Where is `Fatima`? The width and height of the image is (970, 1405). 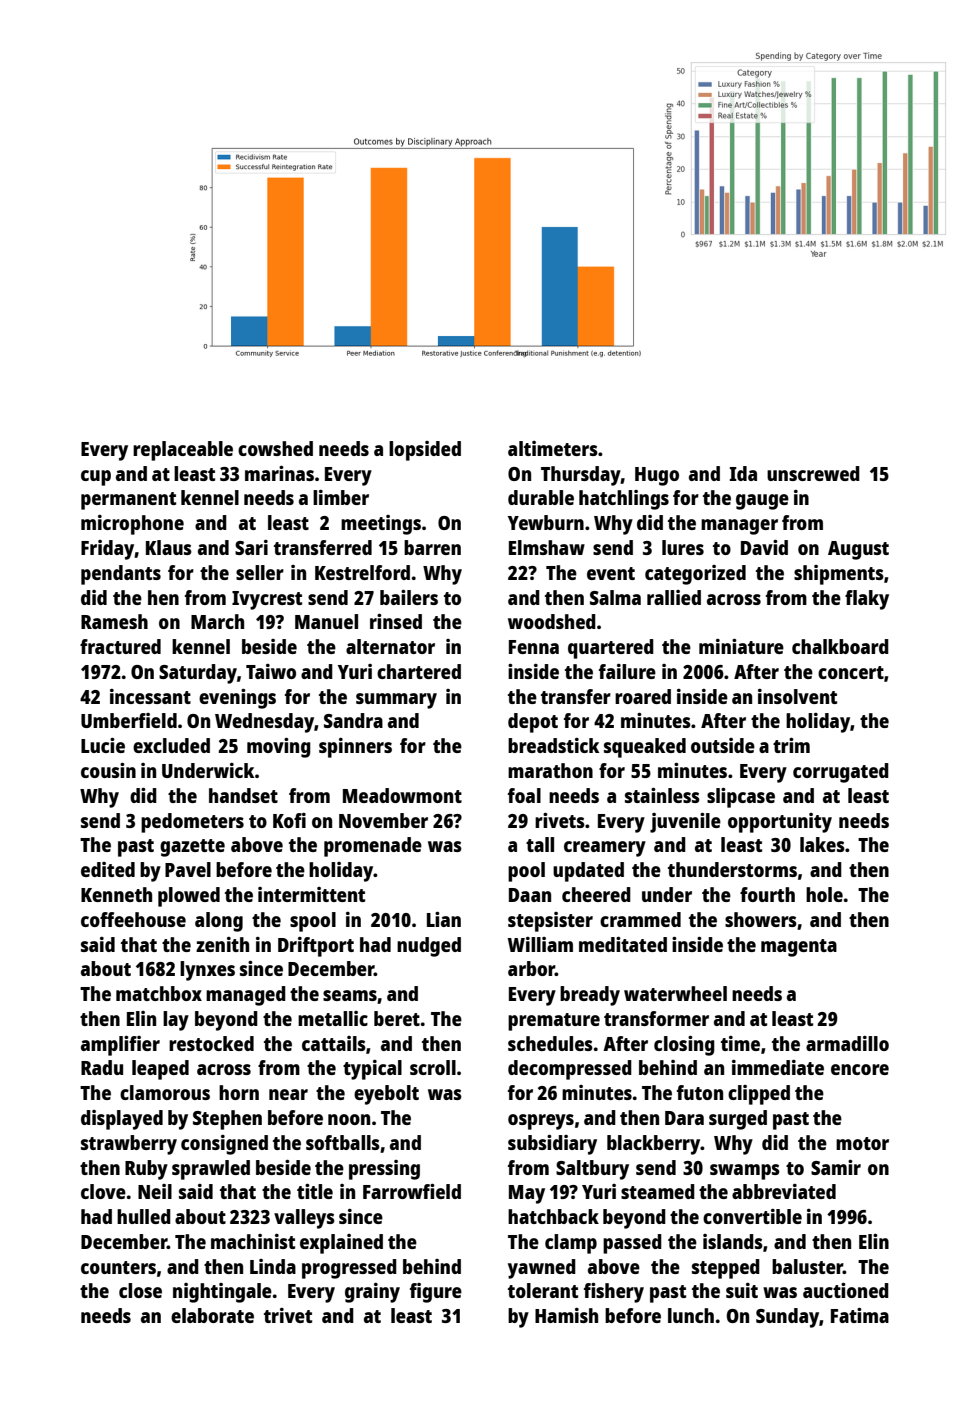 Fatima is located at coordinates (860, 1315).
